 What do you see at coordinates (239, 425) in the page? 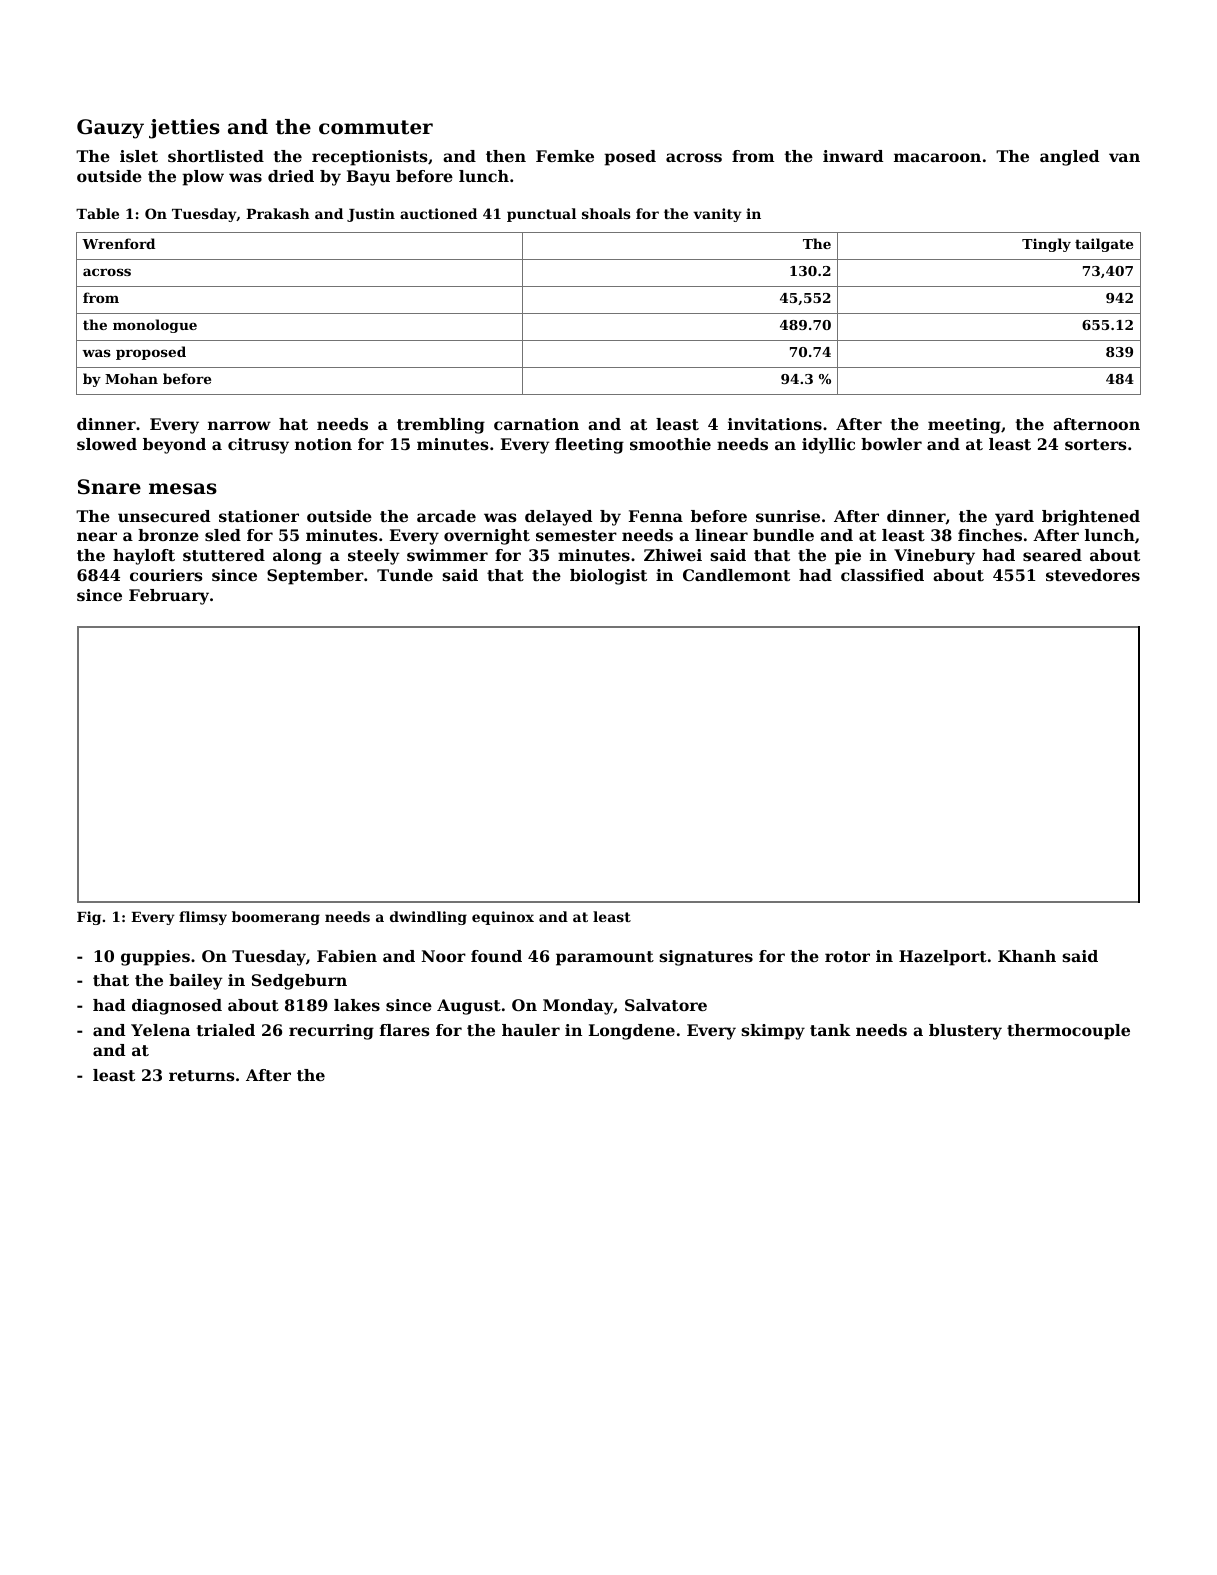
I see `narrow` at bounding box center [239, 425].
